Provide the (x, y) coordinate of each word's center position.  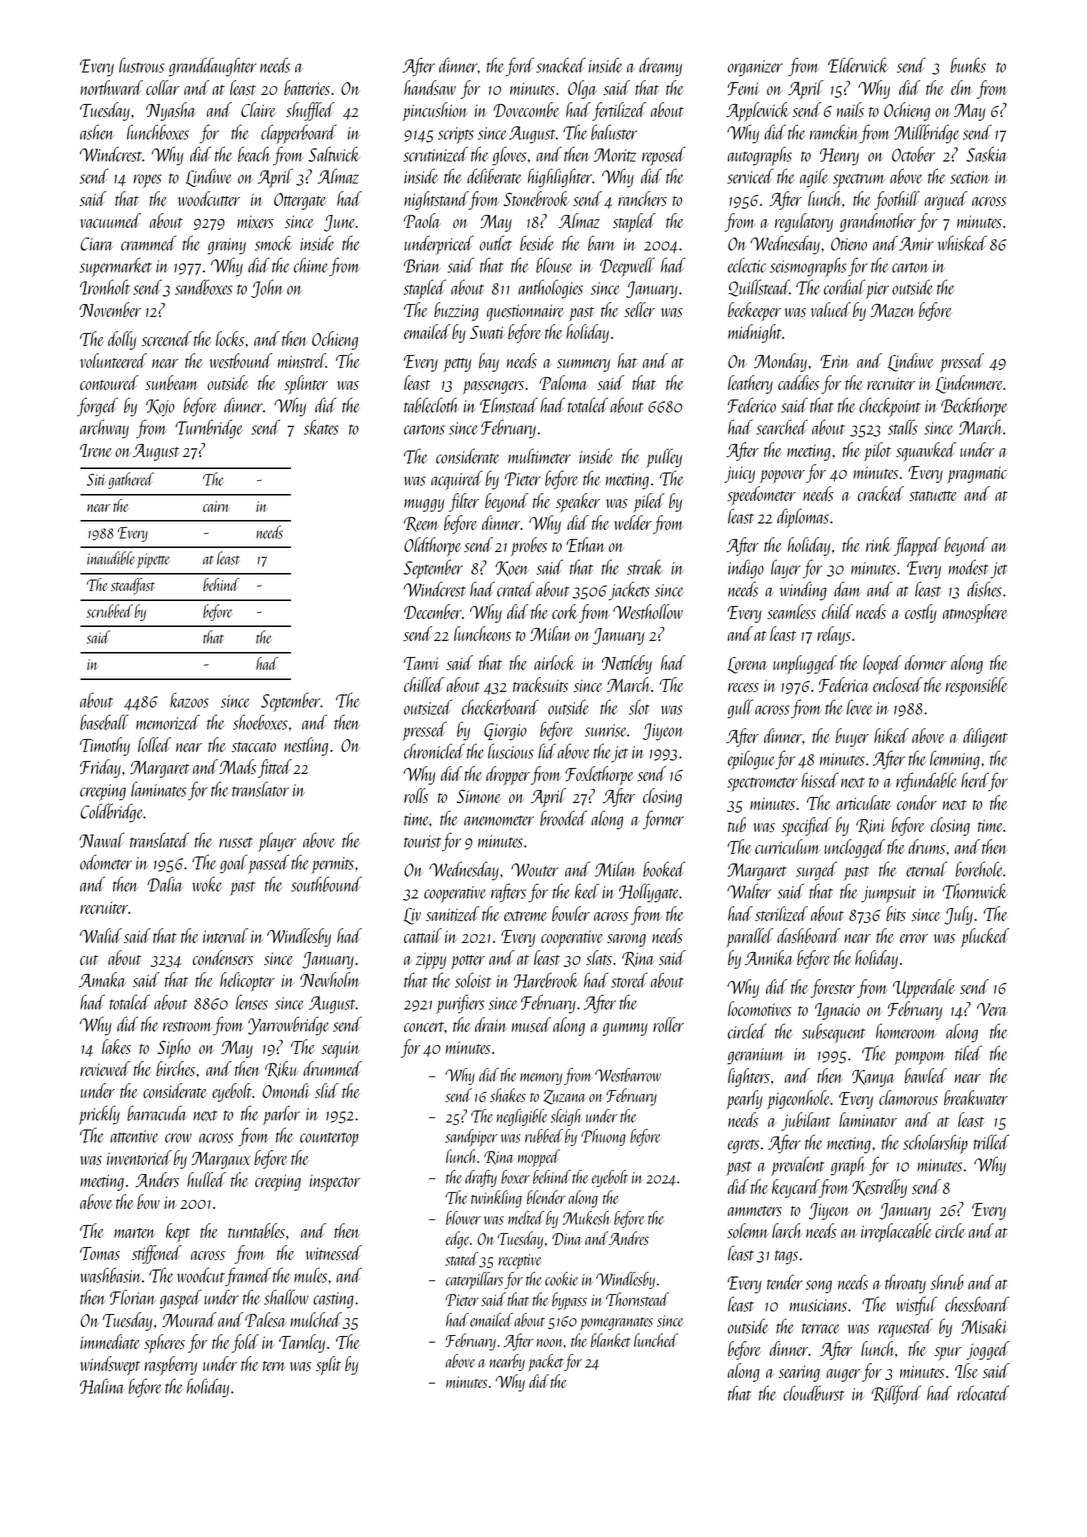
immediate (110, 1341)
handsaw (430, 87)
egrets (743, 1146)
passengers (493, 387)
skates (321, 427)
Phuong (603, 1137)
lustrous (142, 65)
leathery (750, 384)
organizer (755, 68)
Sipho (174, 1048)
